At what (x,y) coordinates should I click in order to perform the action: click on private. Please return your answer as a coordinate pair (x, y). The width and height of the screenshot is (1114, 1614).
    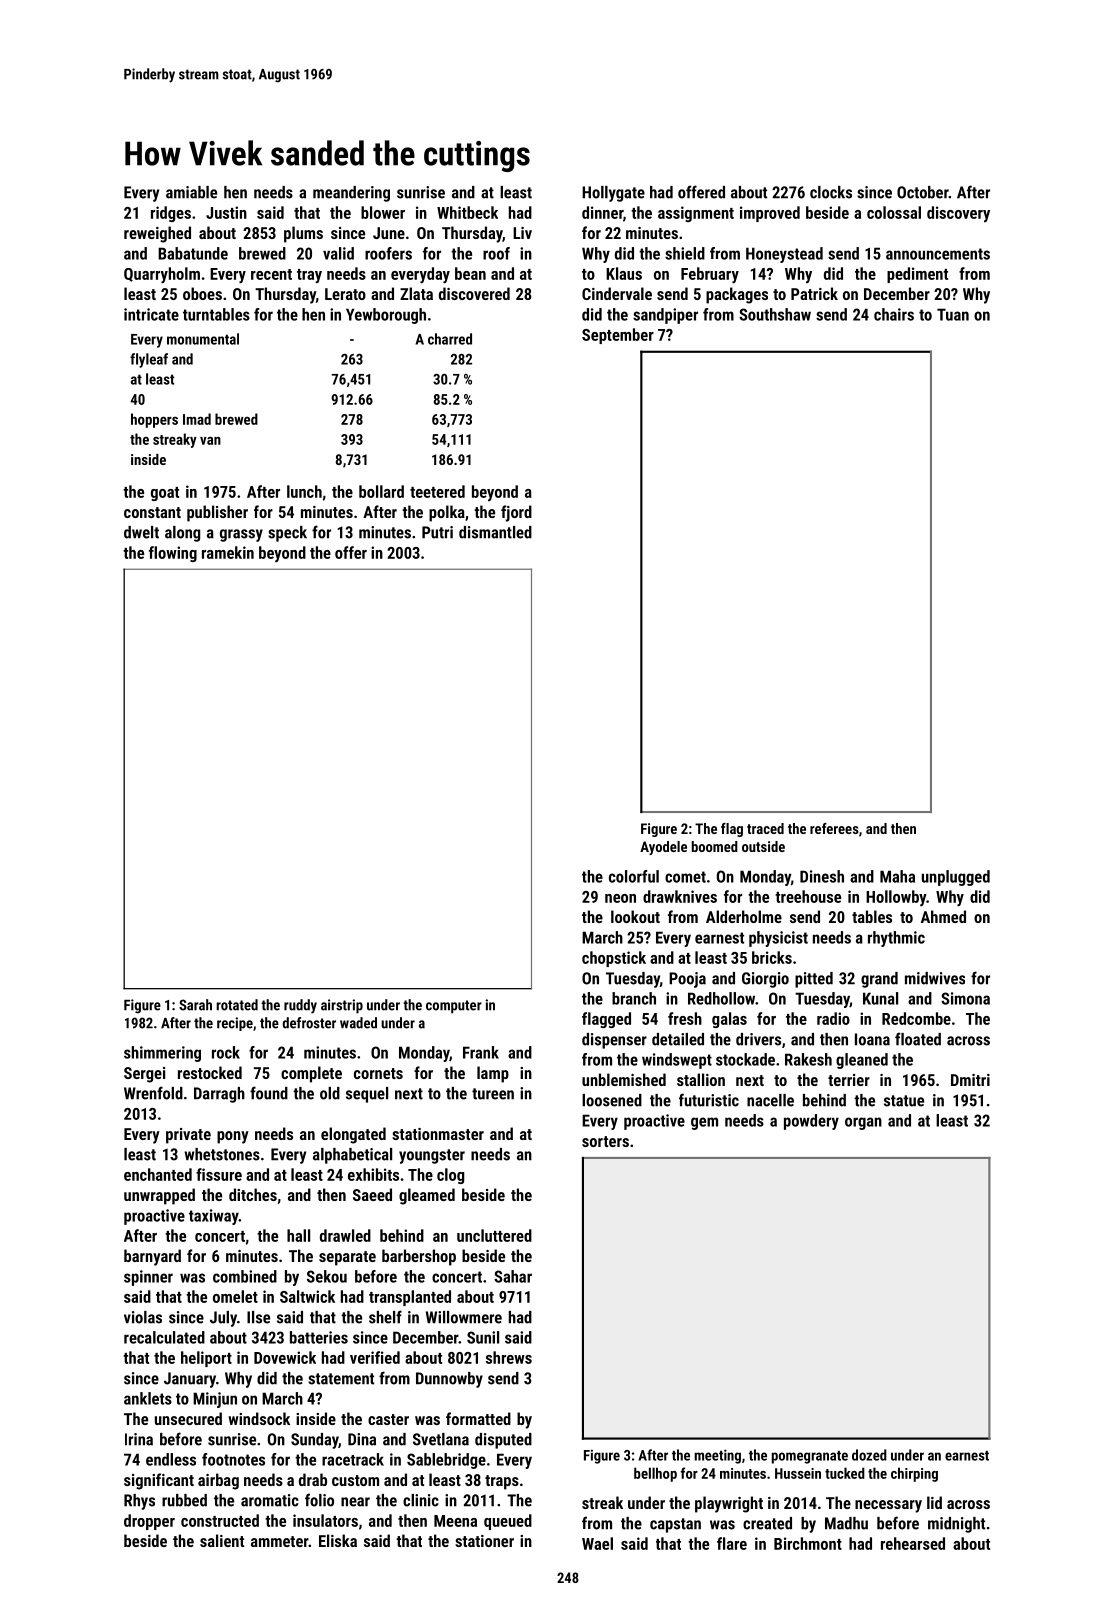
    Looking at the image, I should click on (188, 1136).
